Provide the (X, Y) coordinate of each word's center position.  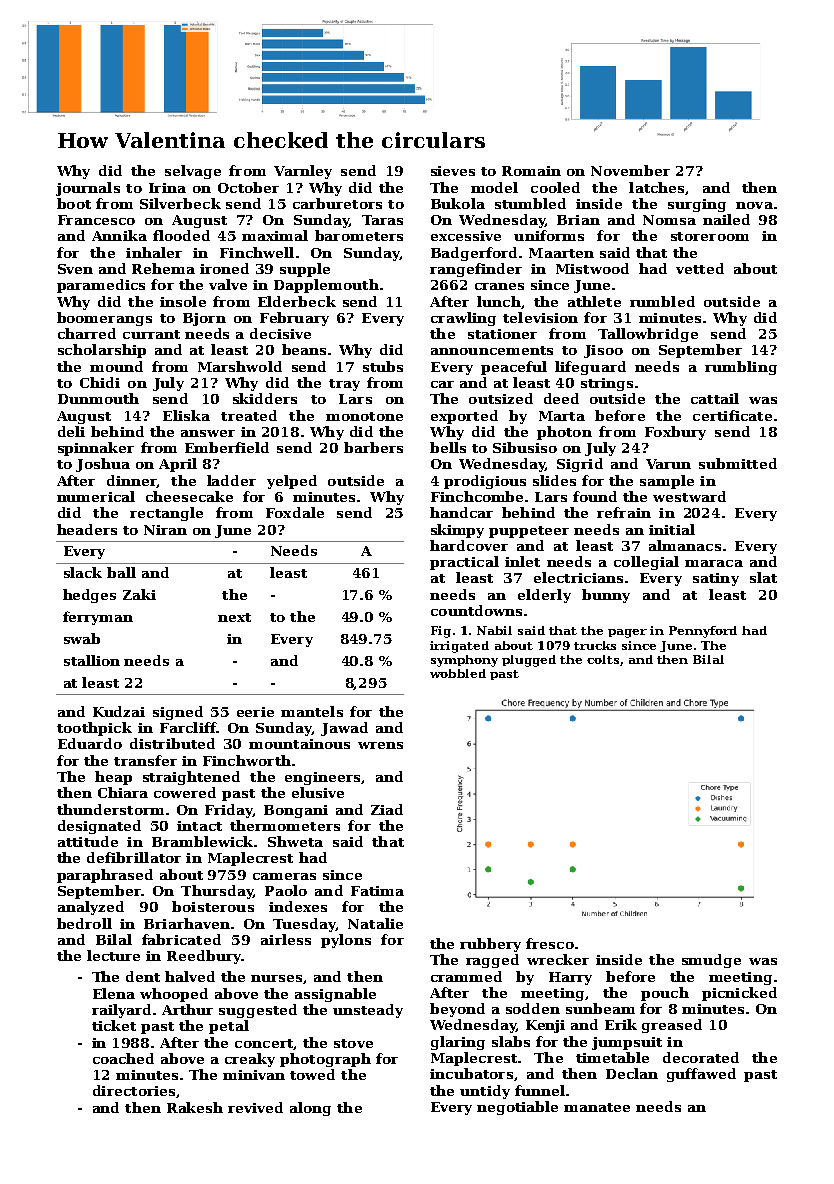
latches (656, 187)
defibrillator (134, 857)
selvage (193, 172)
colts (603, 659)
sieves (453, 171)
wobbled (458, 673)
